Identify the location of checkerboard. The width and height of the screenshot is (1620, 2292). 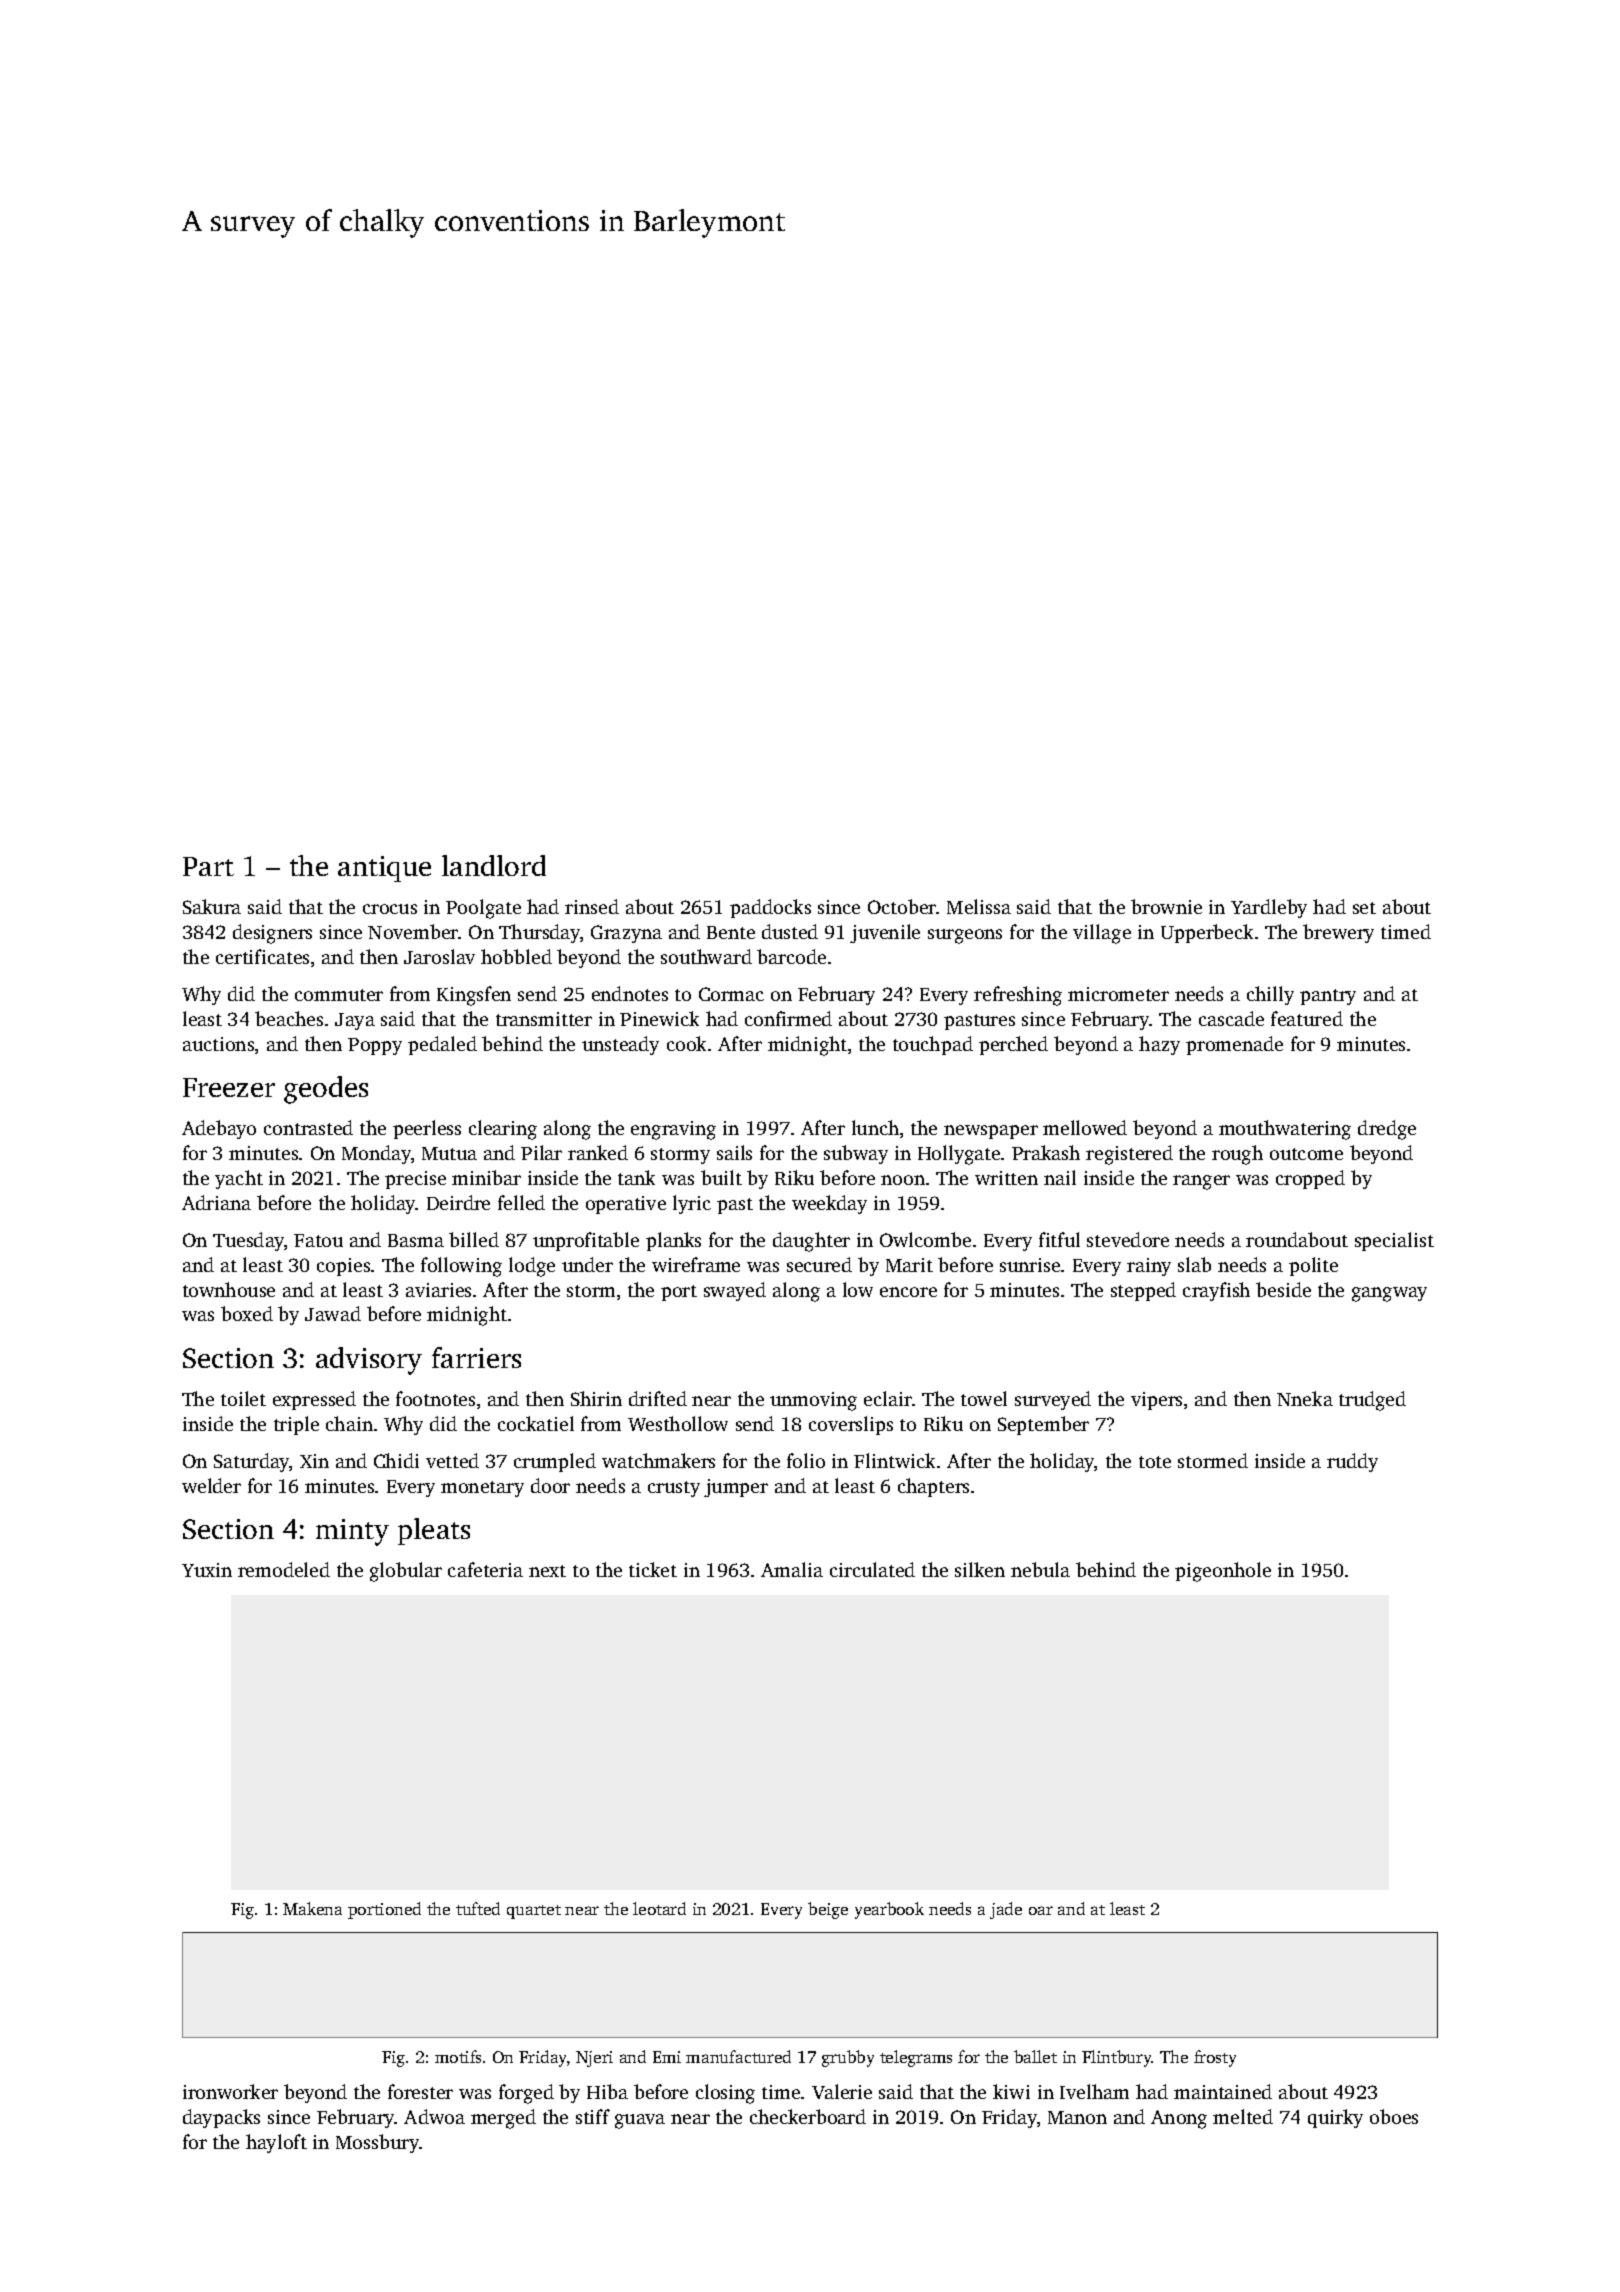
(808, 2116).
